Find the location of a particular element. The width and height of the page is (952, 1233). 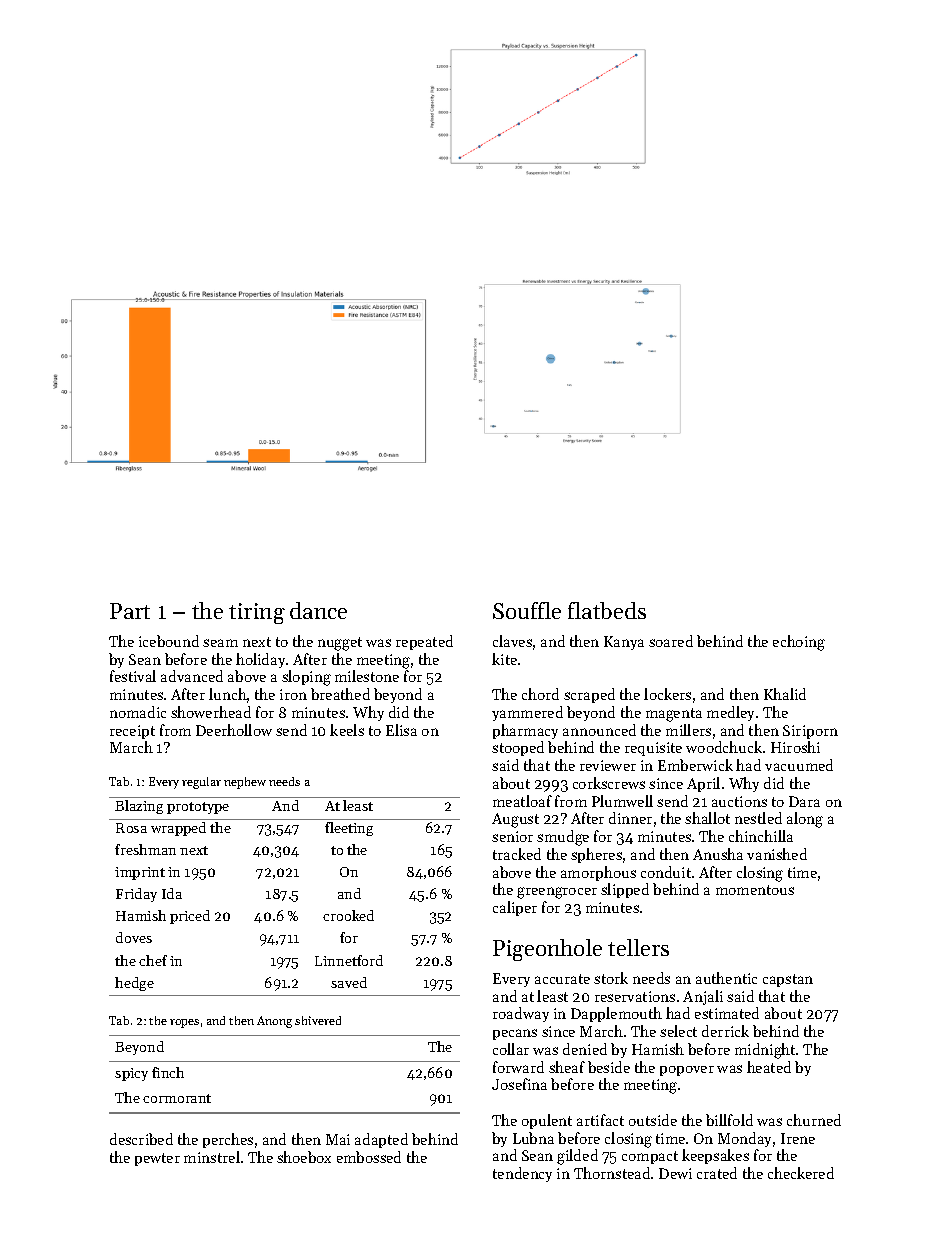

vanished is located at coordinates (777, 854).
